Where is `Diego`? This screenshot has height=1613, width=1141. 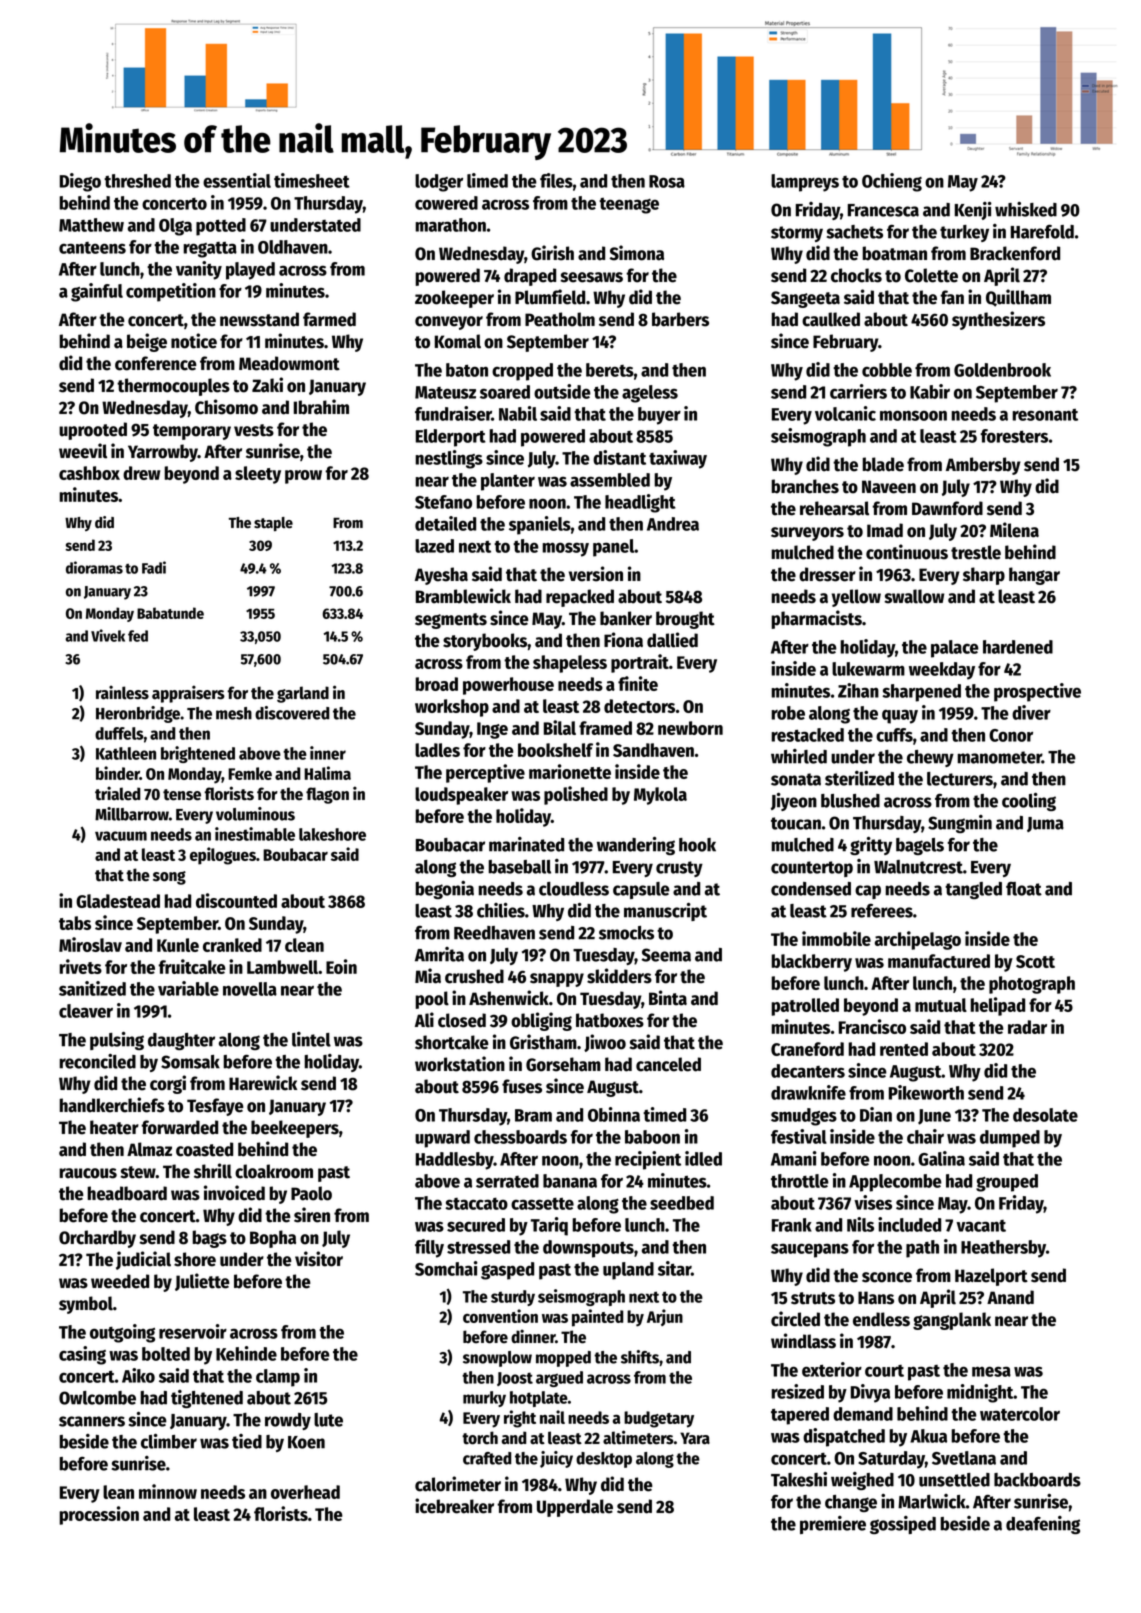 Diego is located at coordinates (80, 182).
